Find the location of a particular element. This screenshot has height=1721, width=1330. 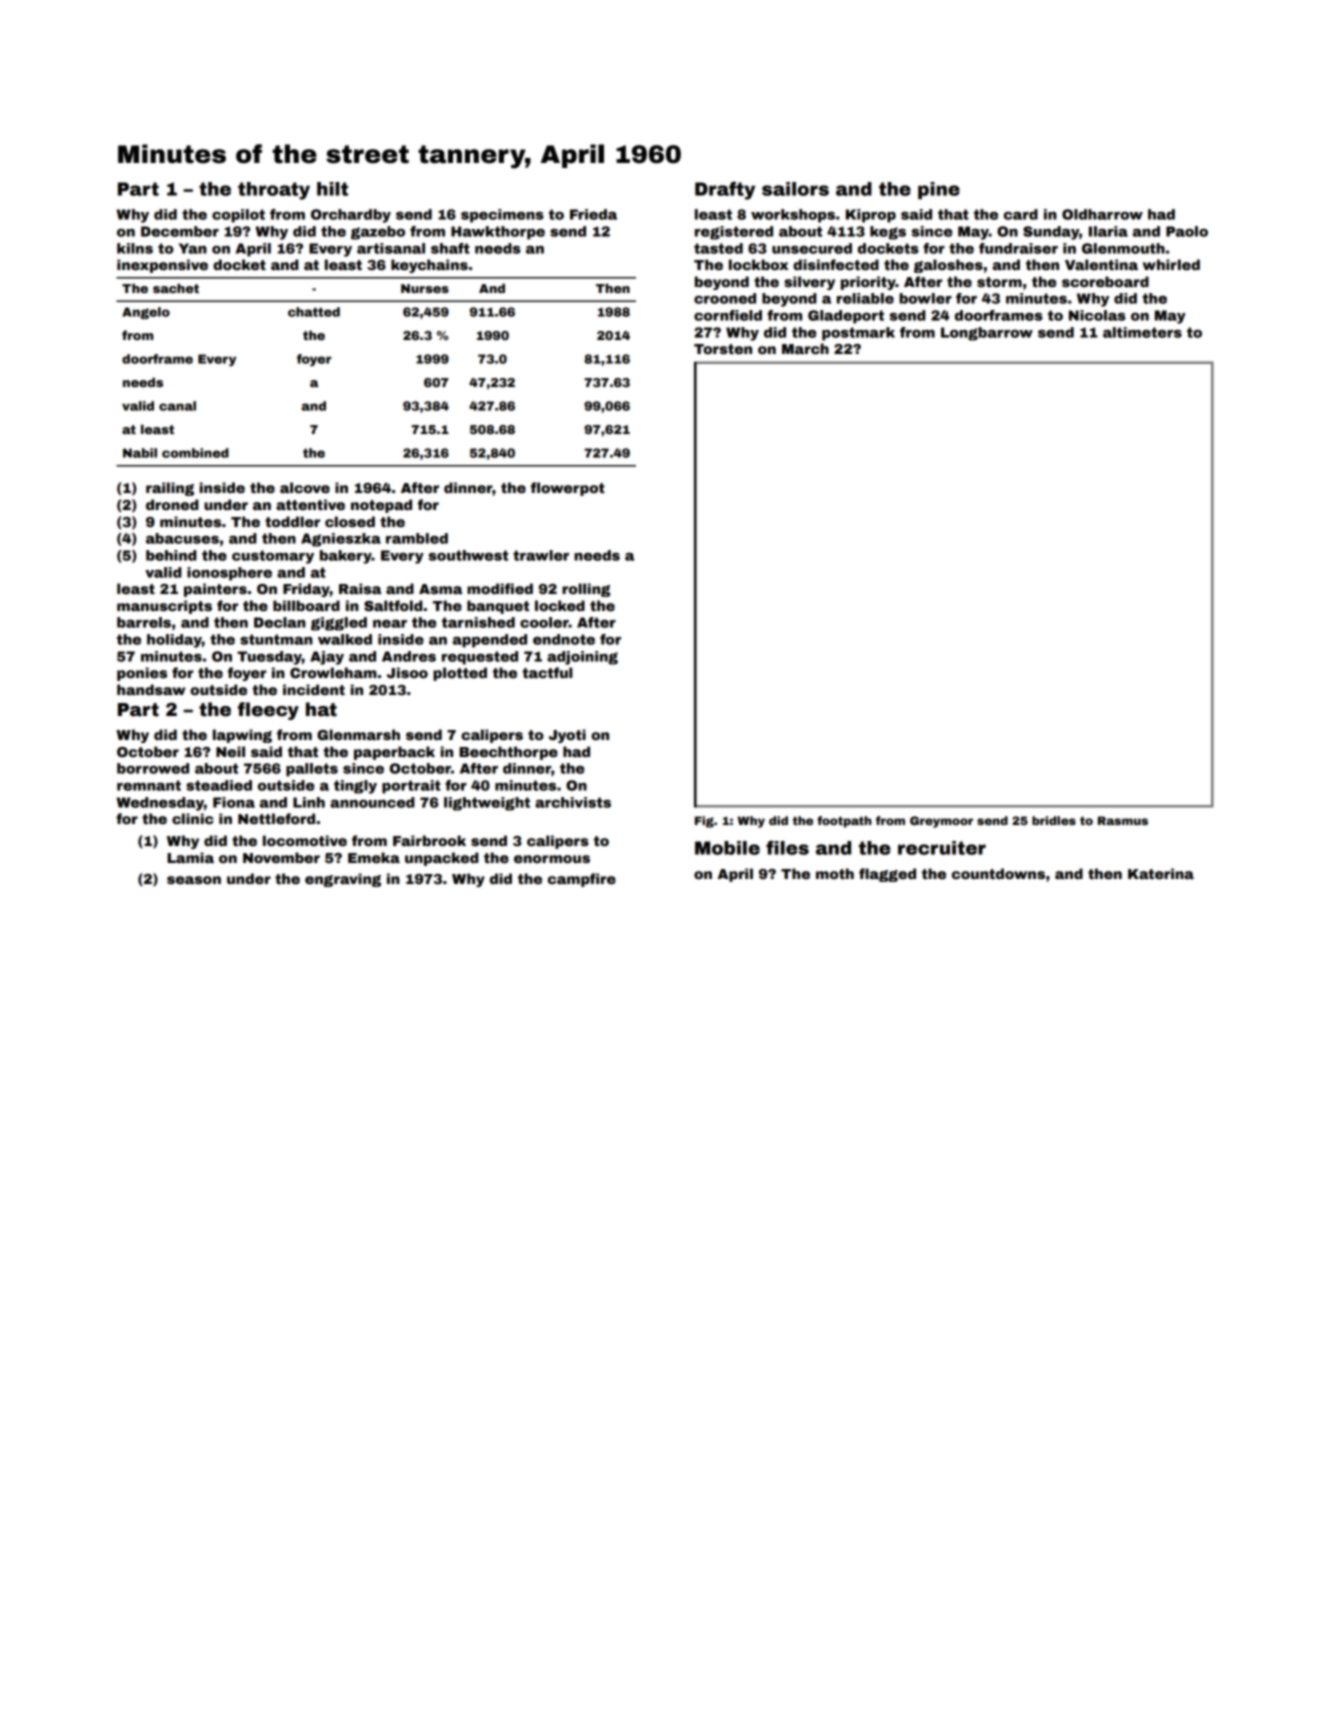

locked is located at coordinates (560, 605).
